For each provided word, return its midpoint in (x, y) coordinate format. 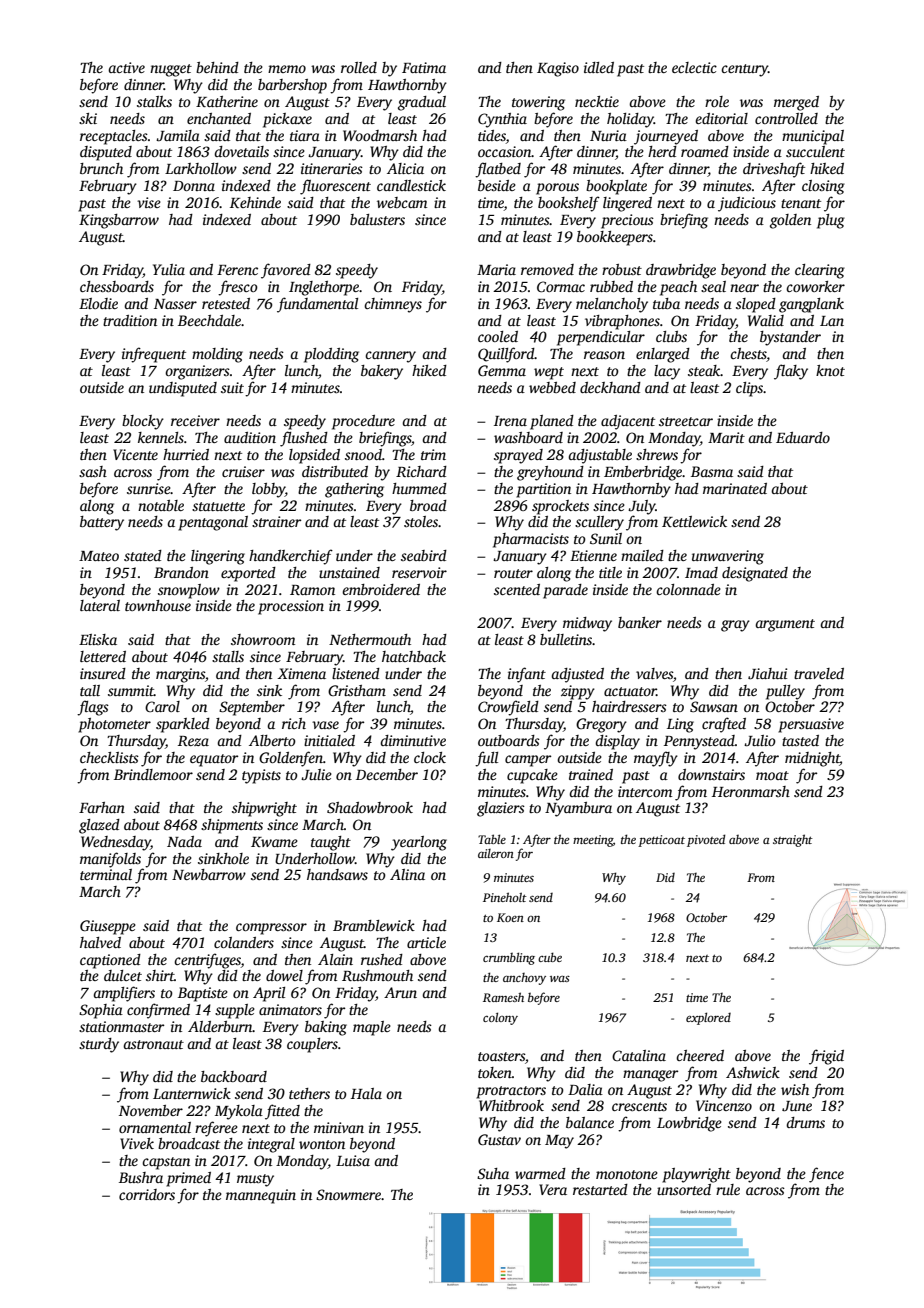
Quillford (506, 355)
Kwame (274, 842)
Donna (194, 186)
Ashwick (753, 1072)
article (426, 942)
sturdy (99, 1045)
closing (823, 187)
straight (793, 840)
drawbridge (681, 271)
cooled (498, 336)
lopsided (314, 456)
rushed (382, 959)
